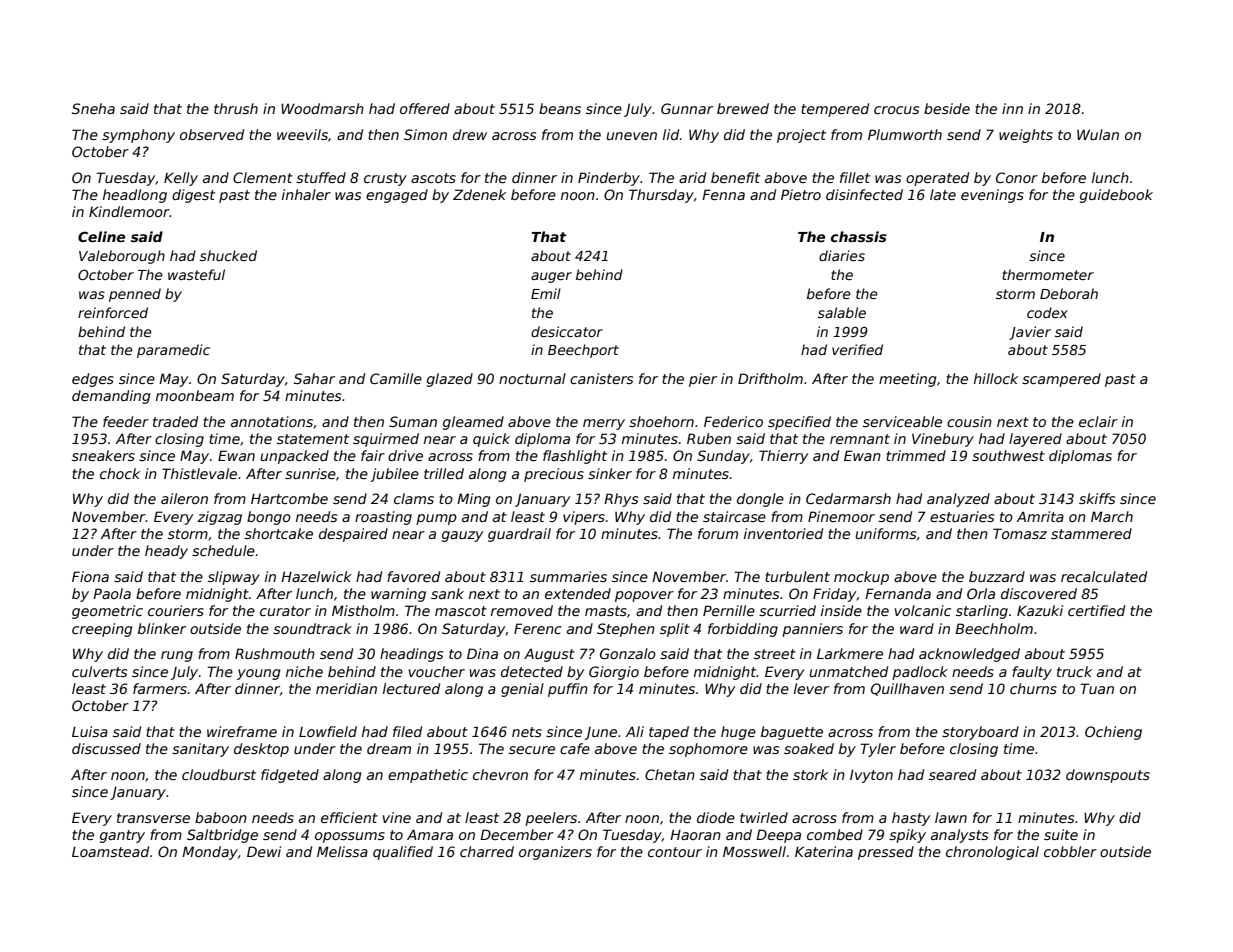 This screenshot has height=952, width=1233. What do you see at coordinates (473, 500) in the screenshot?
I see `Ming` at bounding box center [473, 500].
